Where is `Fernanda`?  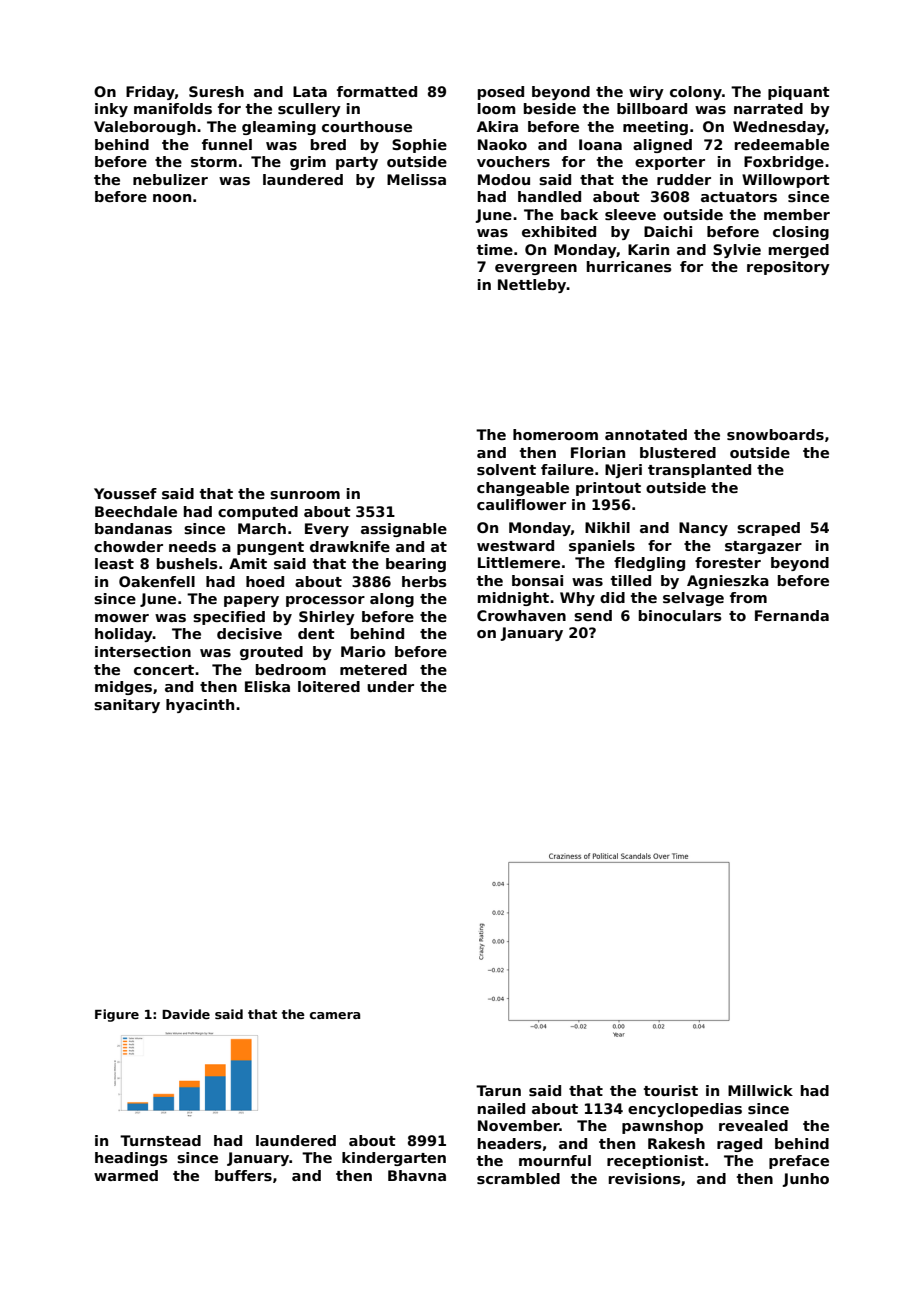
Fernanda is located at coordinates (792, 615).
